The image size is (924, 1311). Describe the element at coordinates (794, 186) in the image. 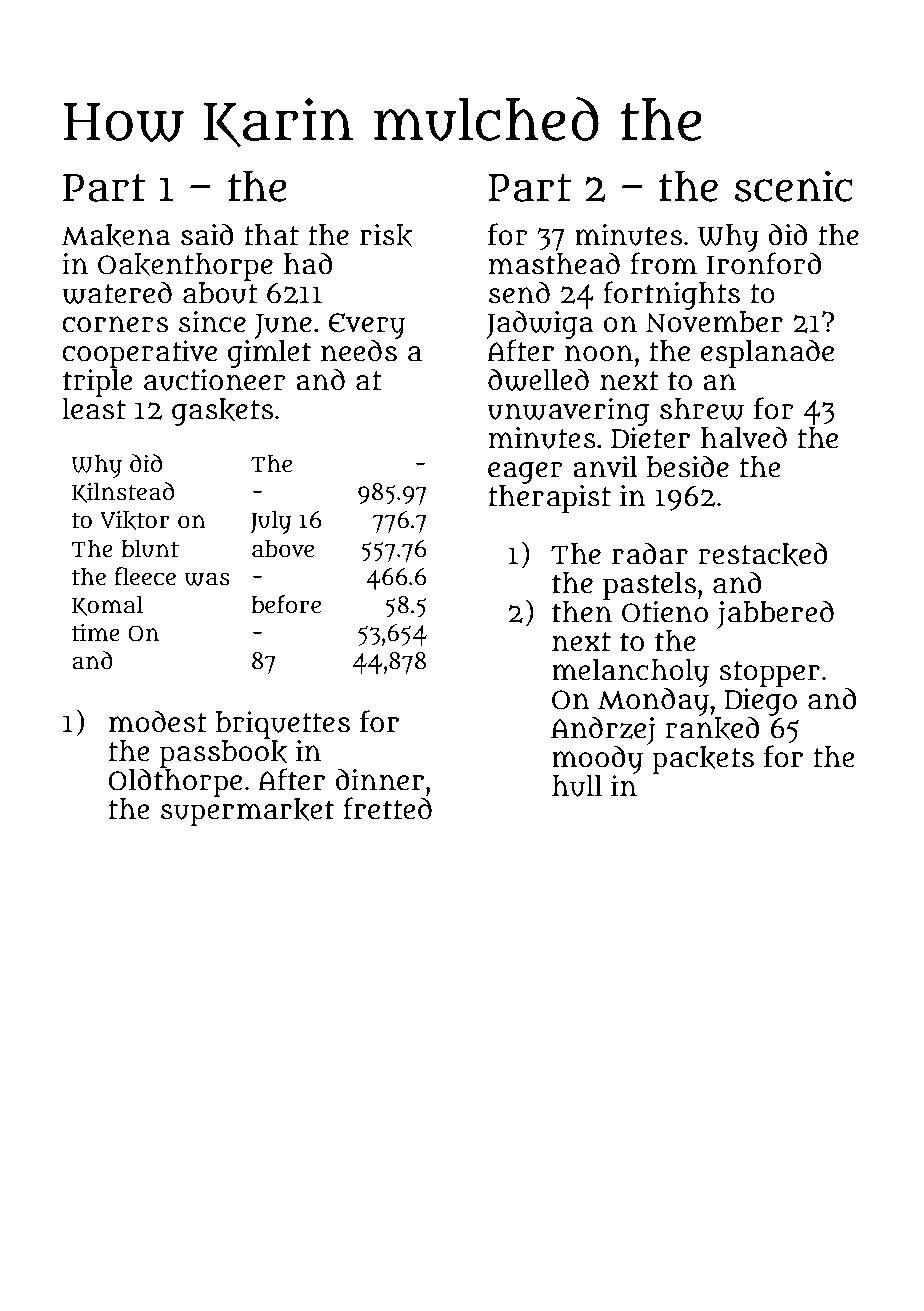

I see `scenic` at that location.
